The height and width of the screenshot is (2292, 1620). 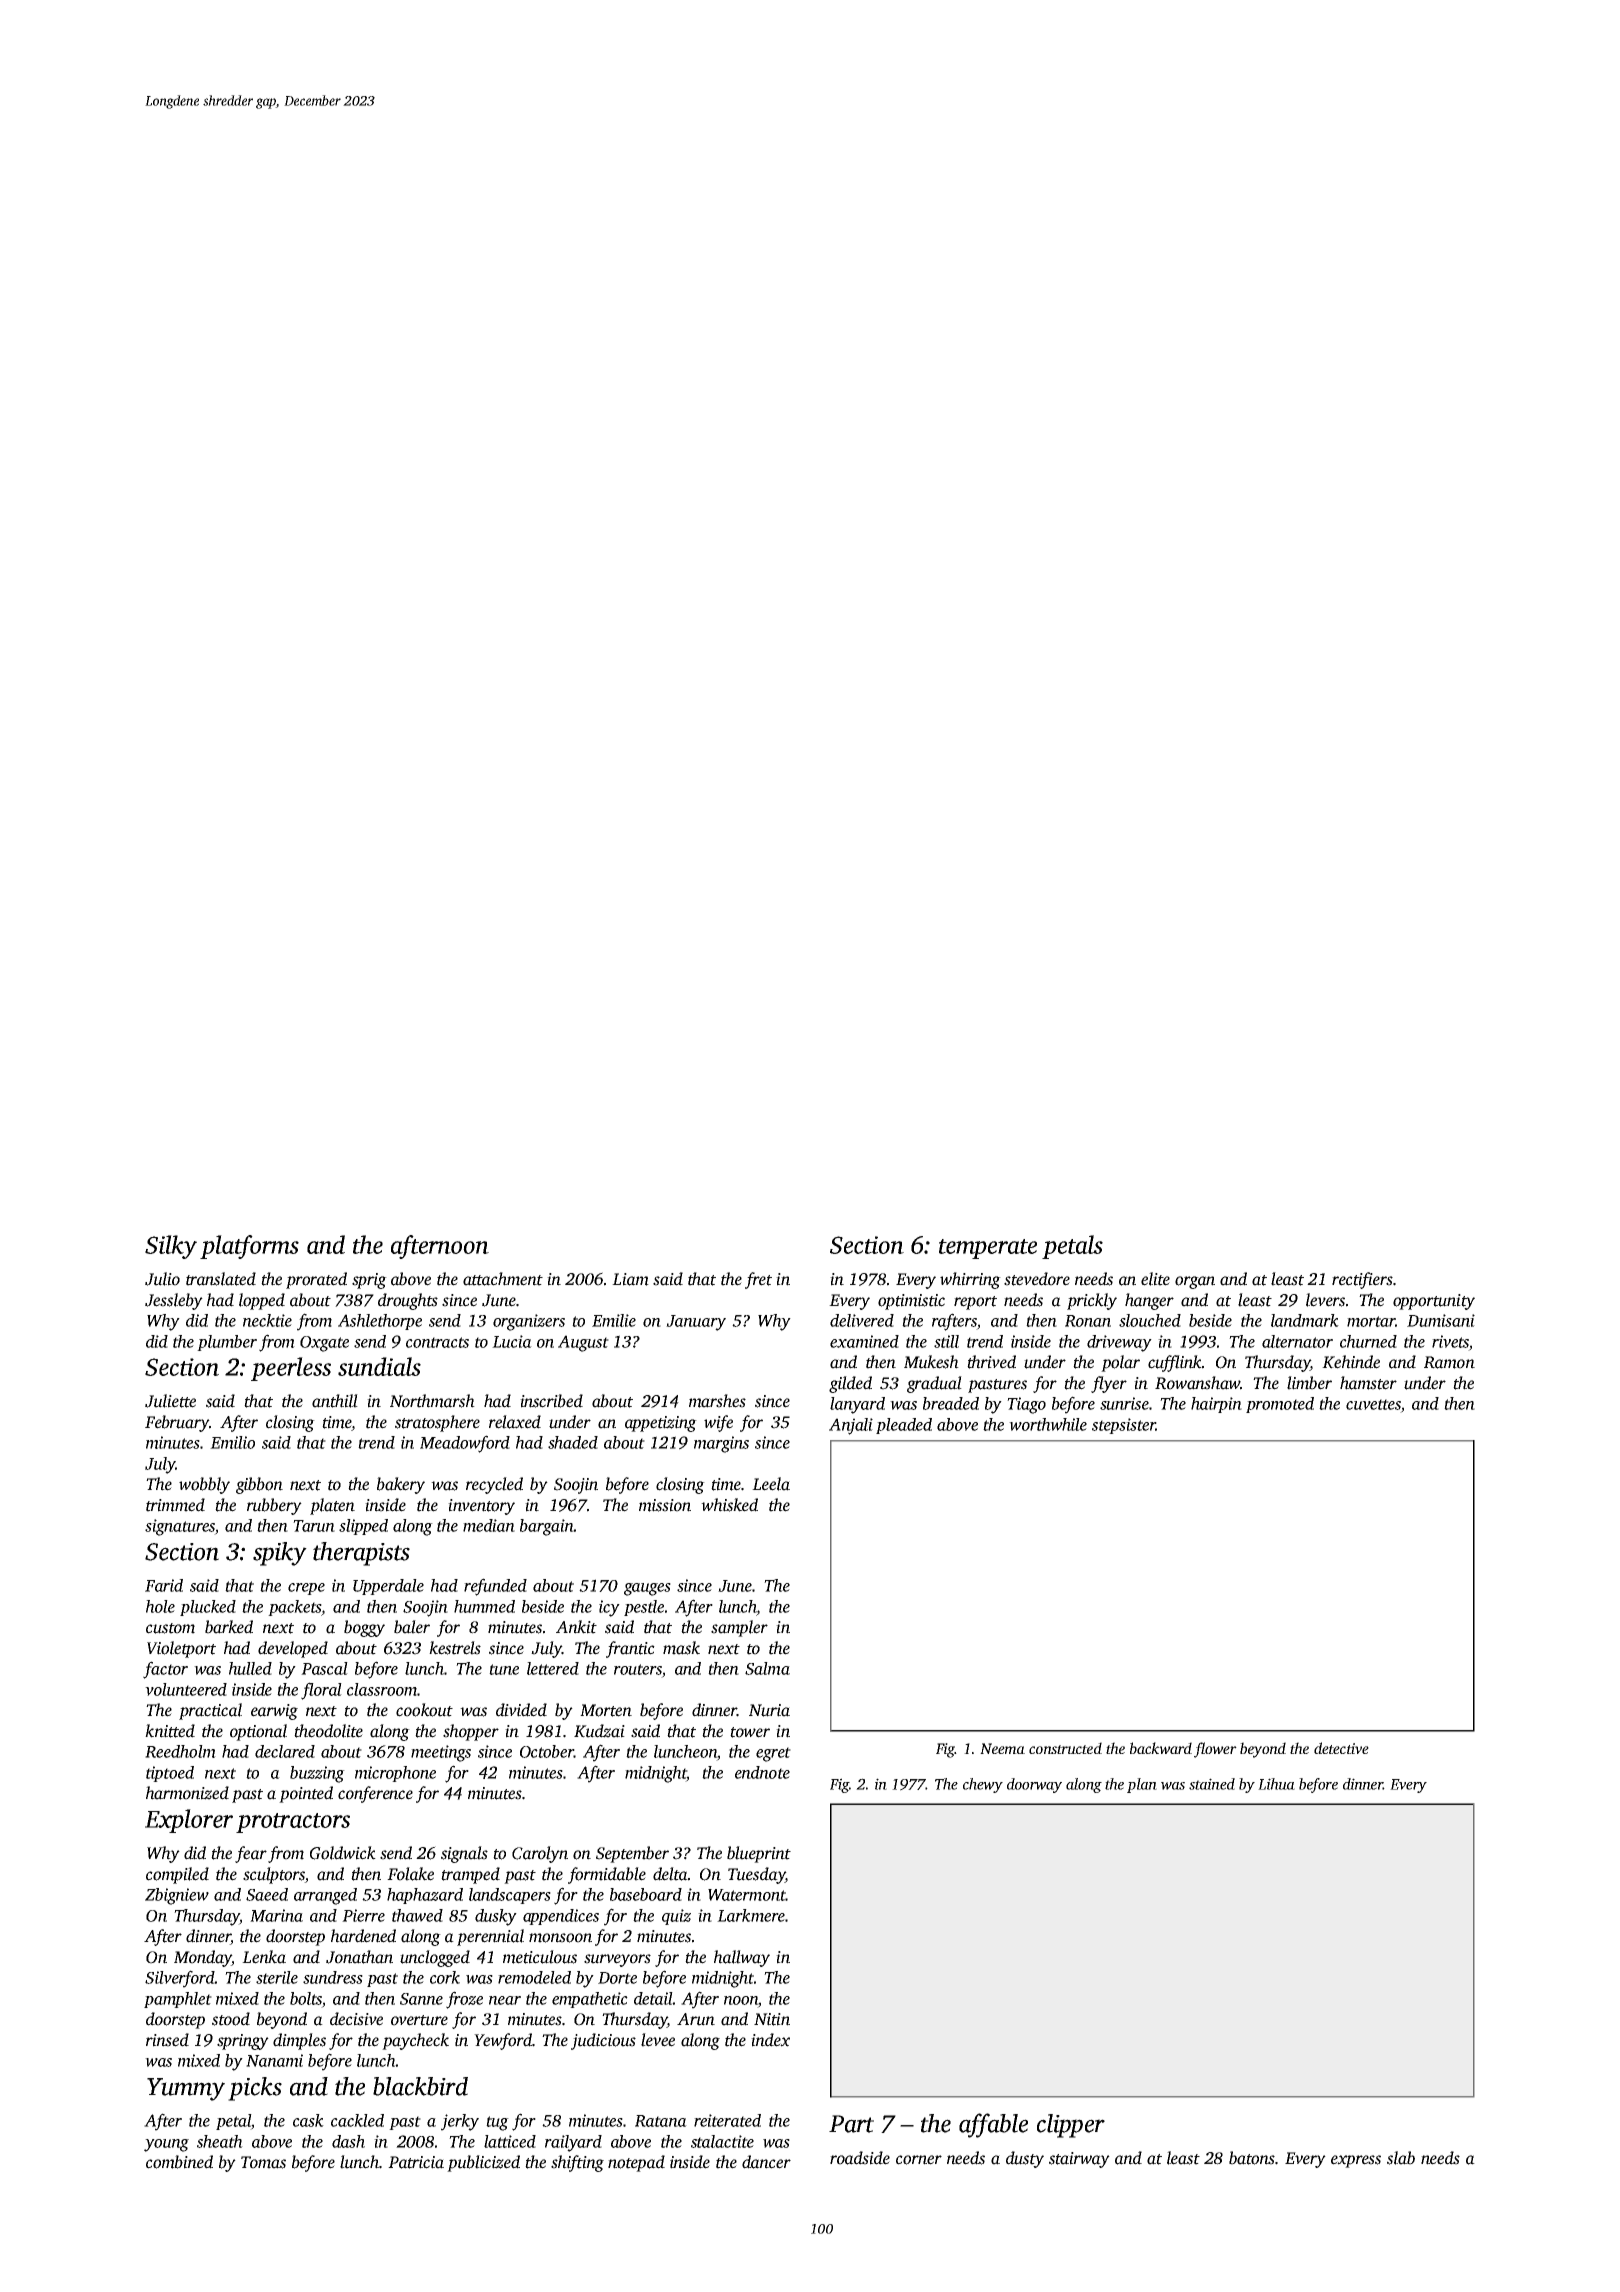 I want to click on index, so click(x=770, y=2040).
